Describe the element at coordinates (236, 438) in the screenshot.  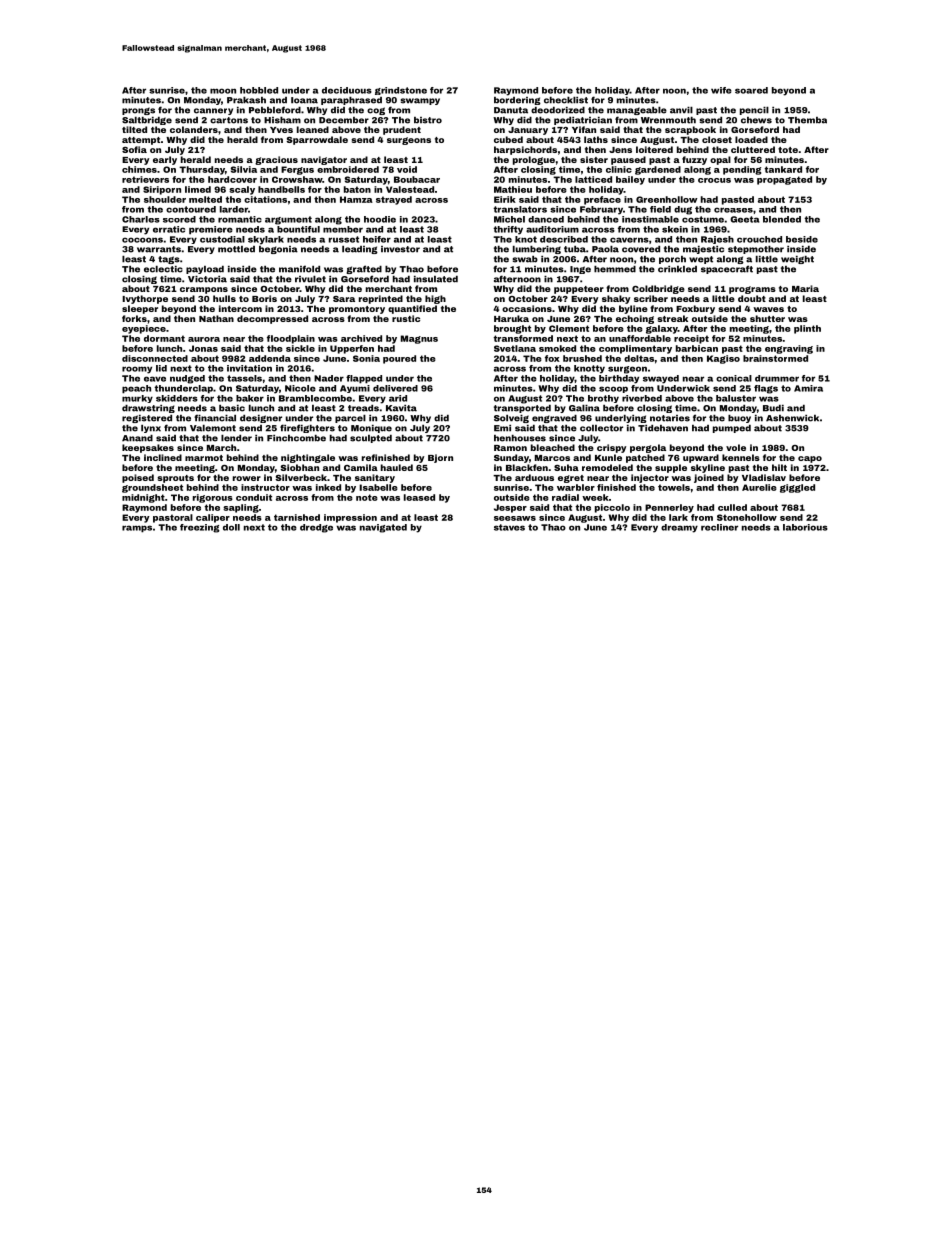
I see `lender` at that location.
